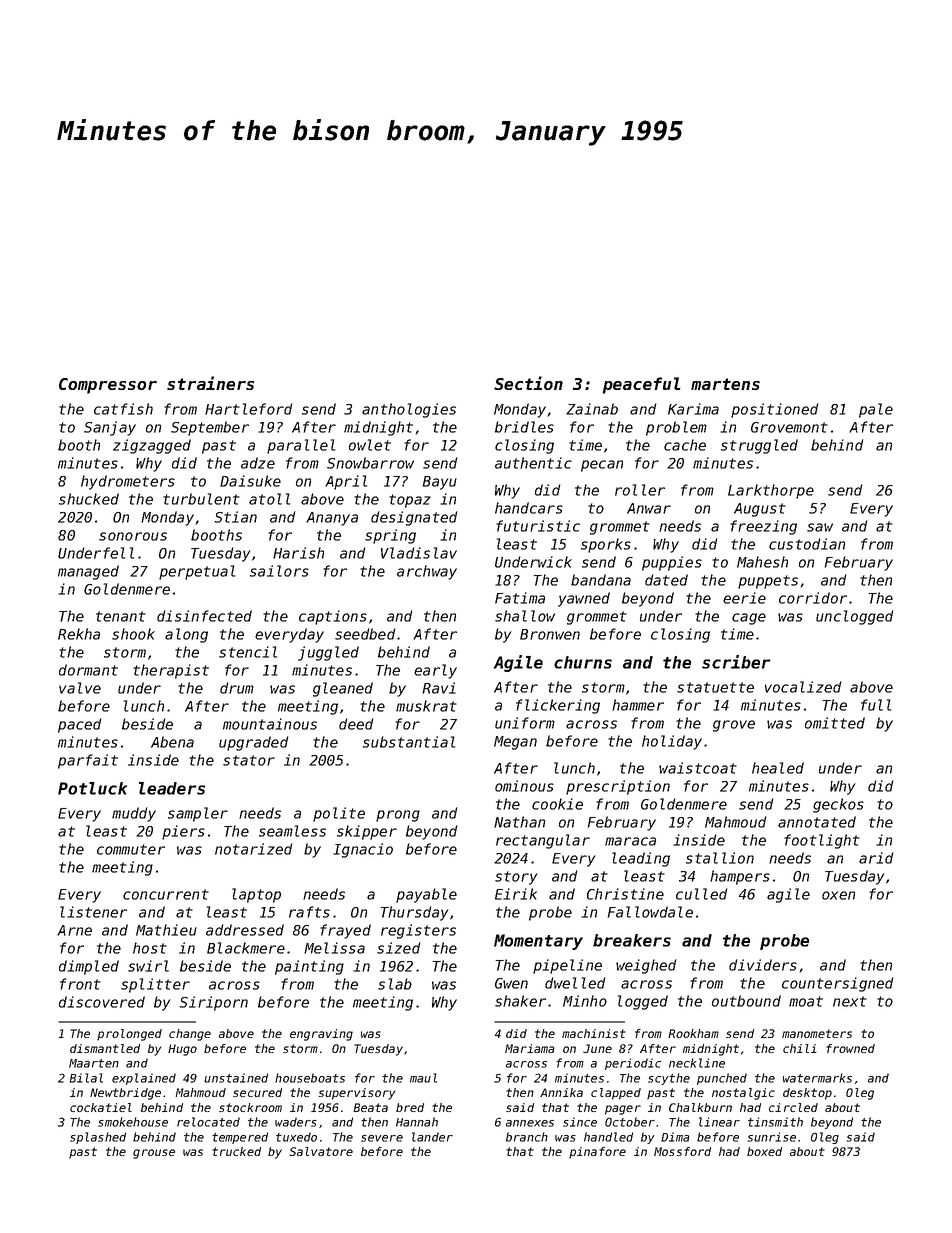 The width and height of the image is (952, 1233). What do you see at coordinates (395, 984) in the image?
I see `slab` at bounding box center [395, 984].
